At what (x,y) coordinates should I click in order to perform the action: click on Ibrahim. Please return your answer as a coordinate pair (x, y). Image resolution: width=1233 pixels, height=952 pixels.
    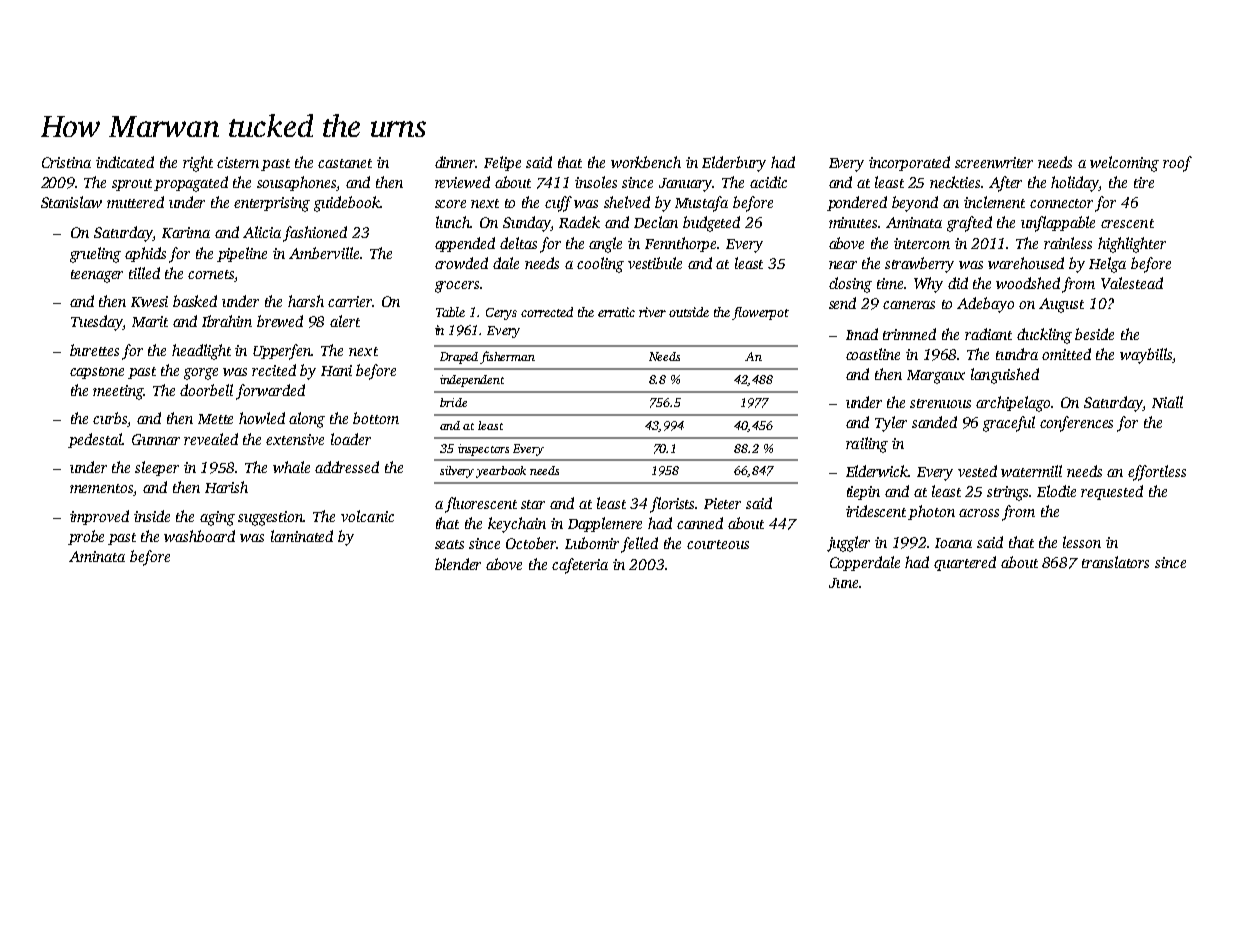
    Looking at the image, I should click on (227, 321).
